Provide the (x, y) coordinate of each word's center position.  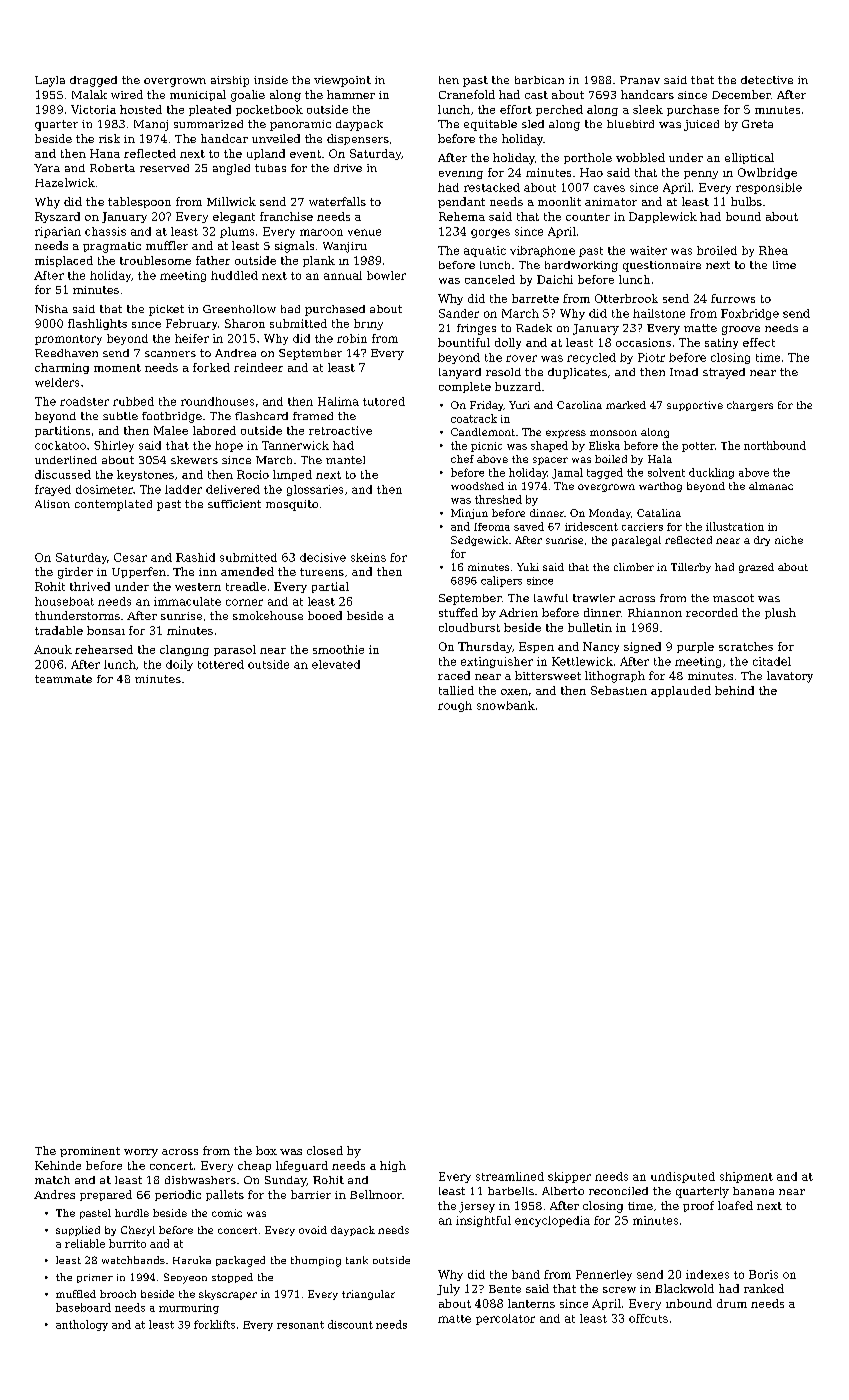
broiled (717, 250)
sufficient (234, 504)
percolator (505, 1319)
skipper (569, 1177)
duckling (711, 473)
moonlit (559, 201)
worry (141, 1153)
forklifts (214, 1324)
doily (179, 665)
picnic (486, 447)
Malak (89, 94)
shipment (746, 1177)
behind (734, 690)
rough (455, 706)
